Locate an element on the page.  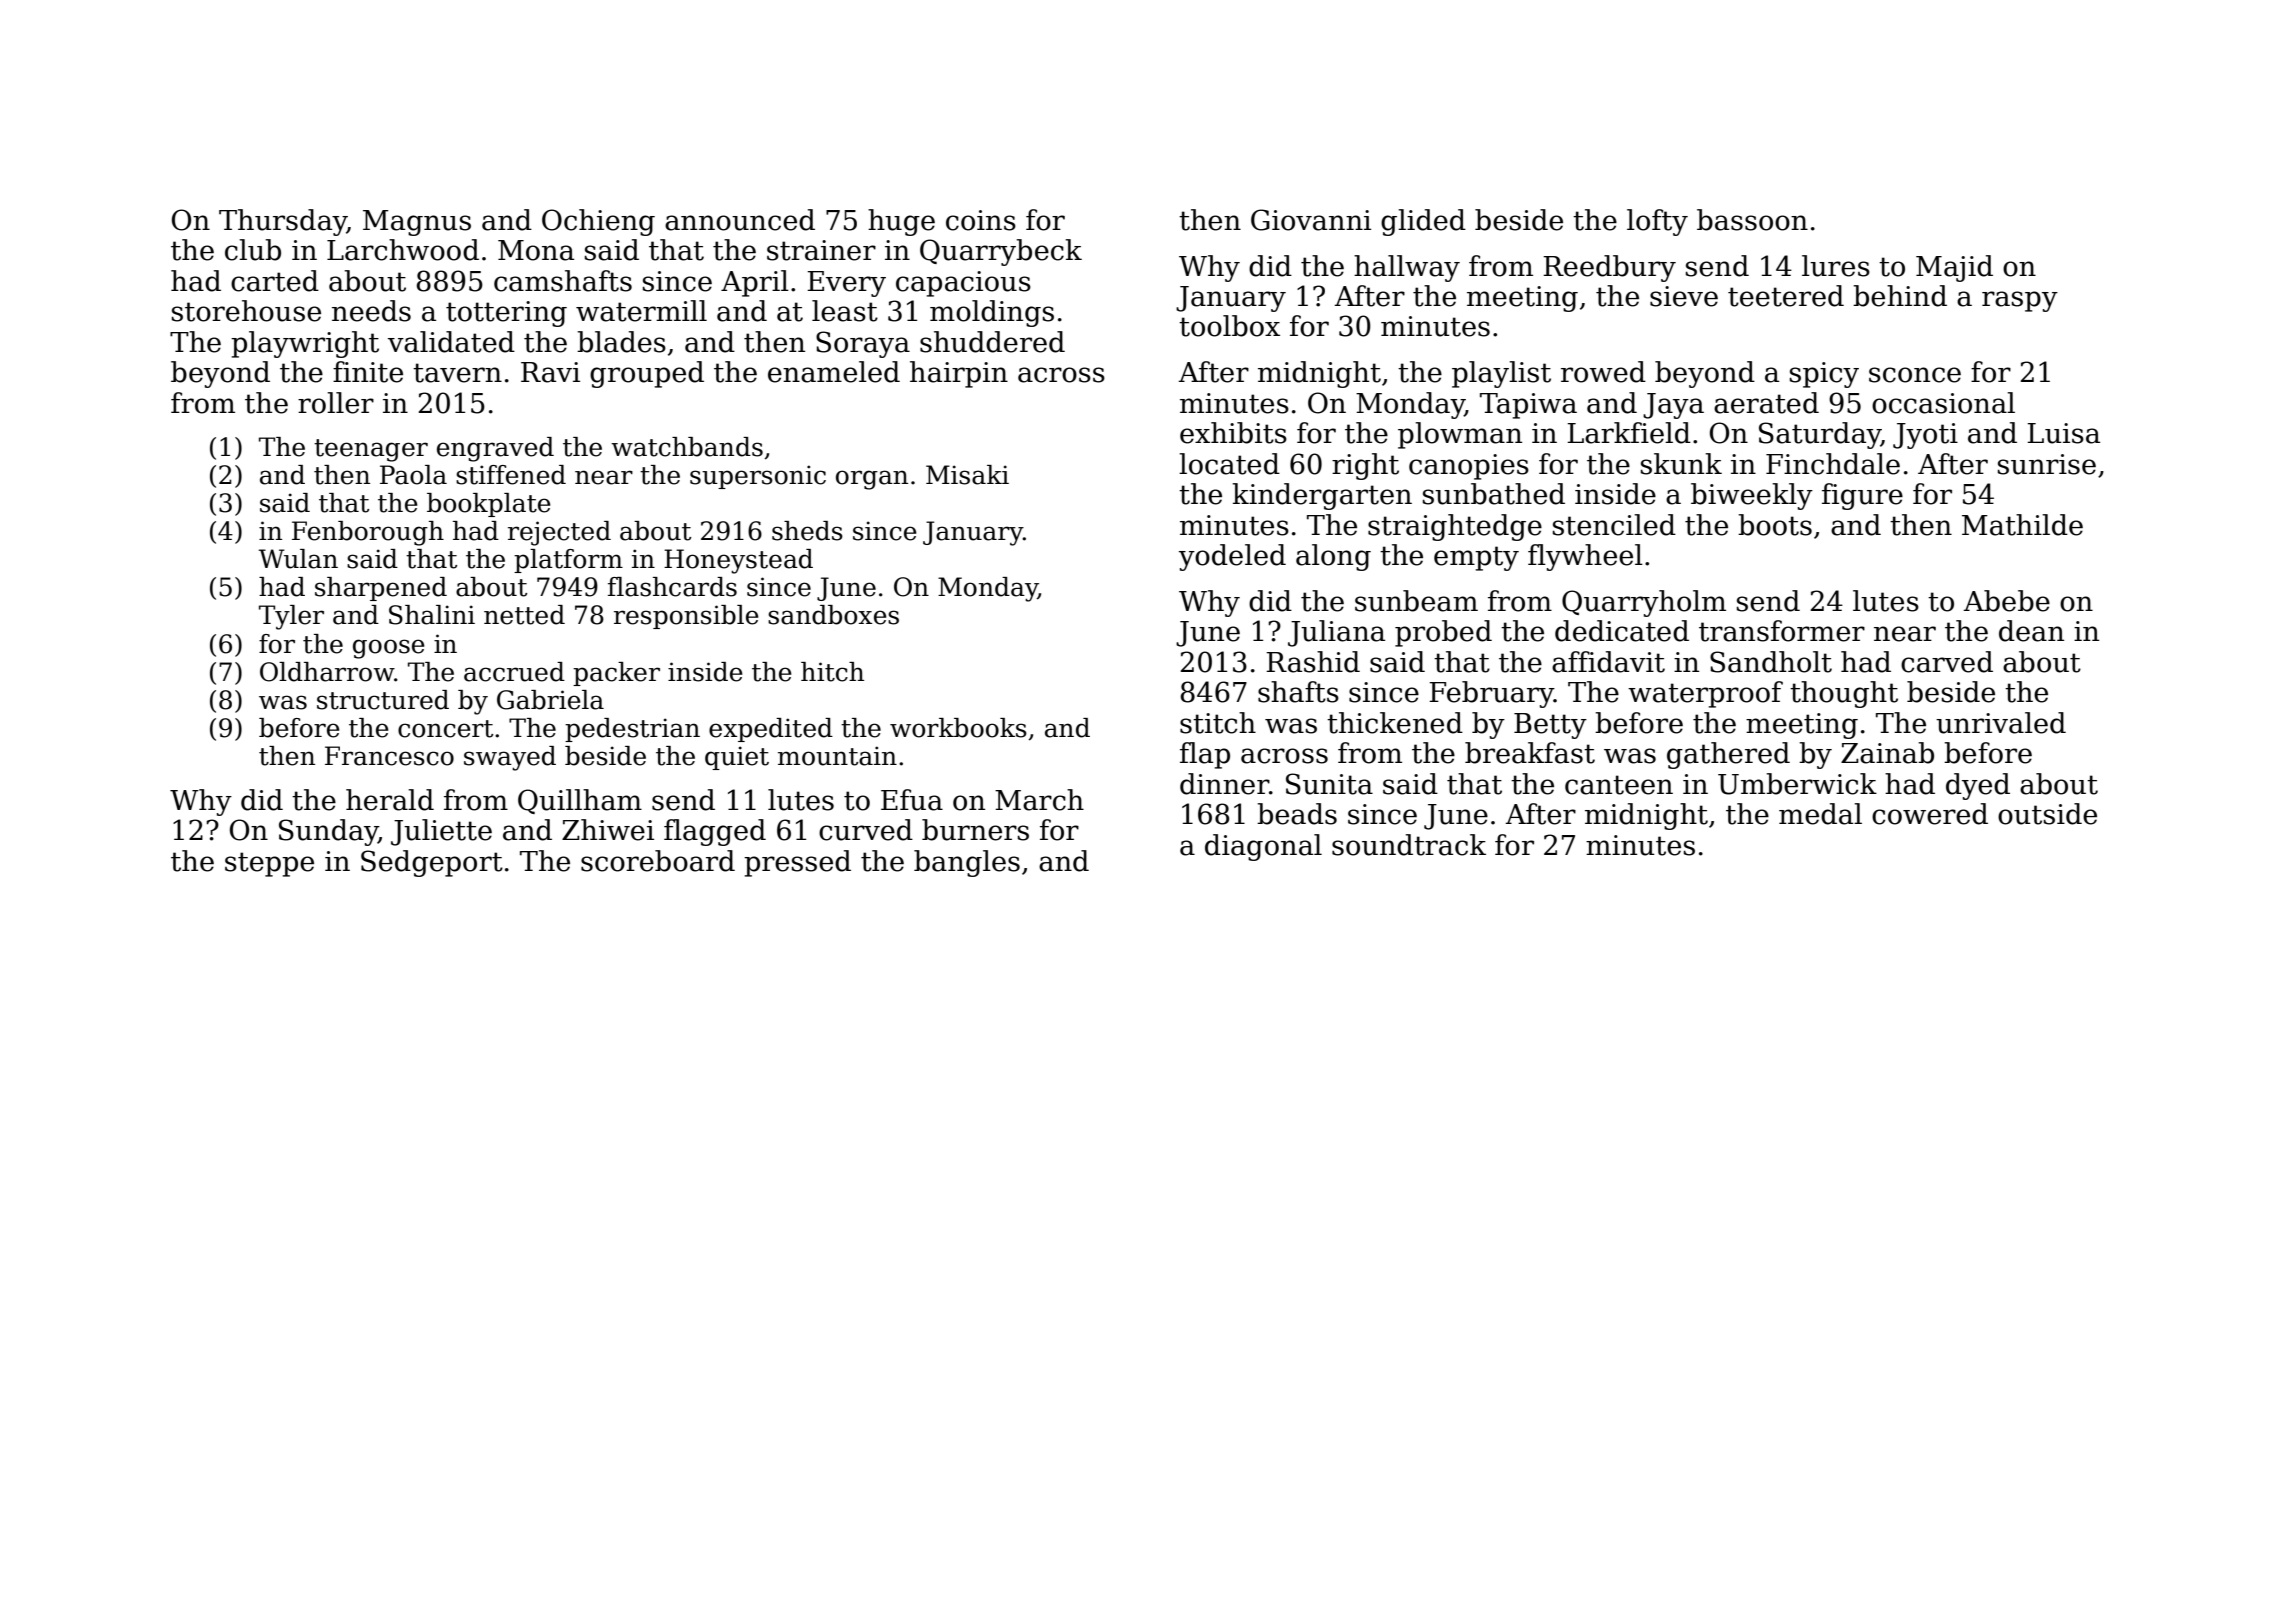
carted is located at coordinates (275, 281).
